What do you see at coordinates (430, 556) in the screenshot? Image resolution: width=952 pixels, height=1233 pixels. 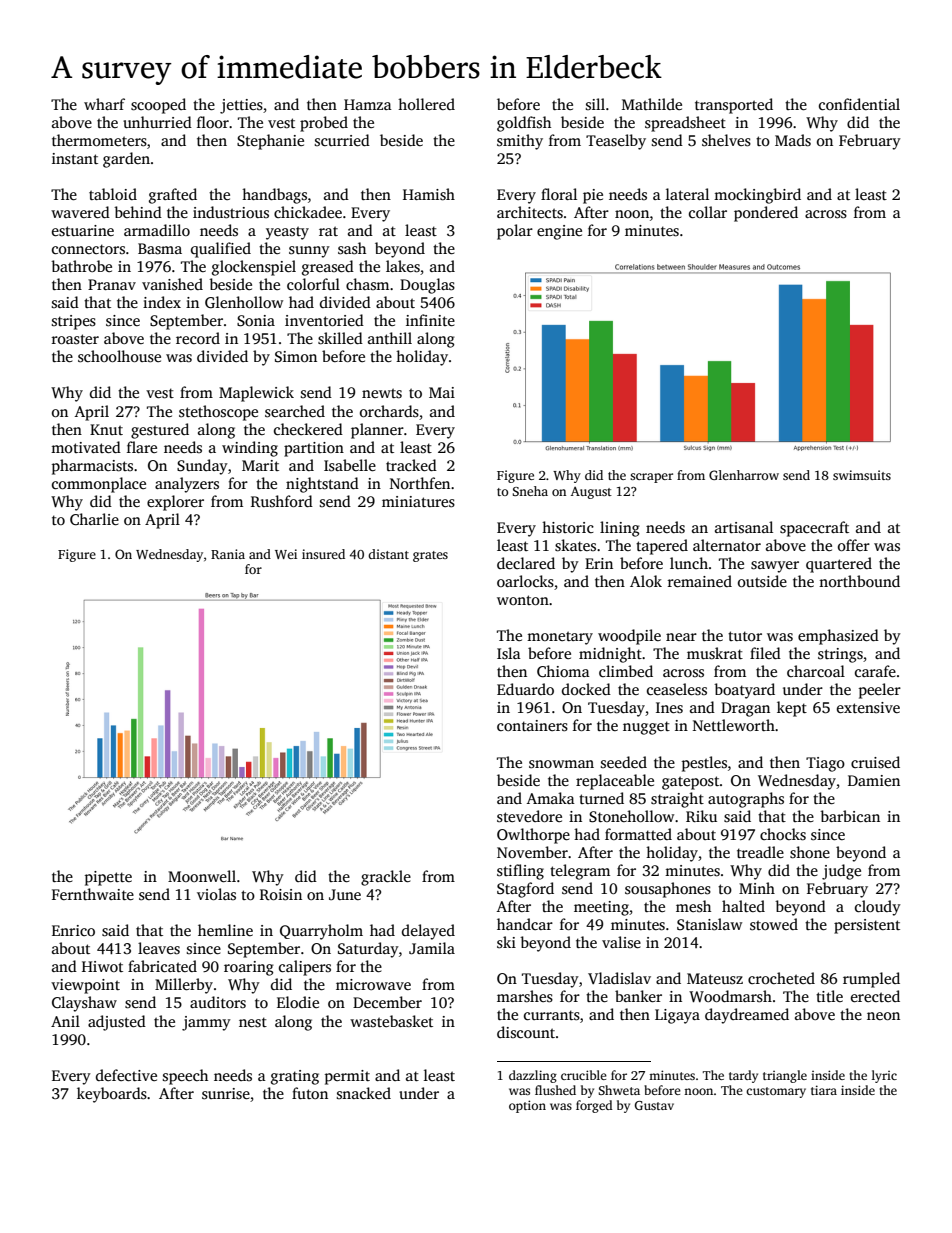 I see `grates` at bounding box center [430, 556].
